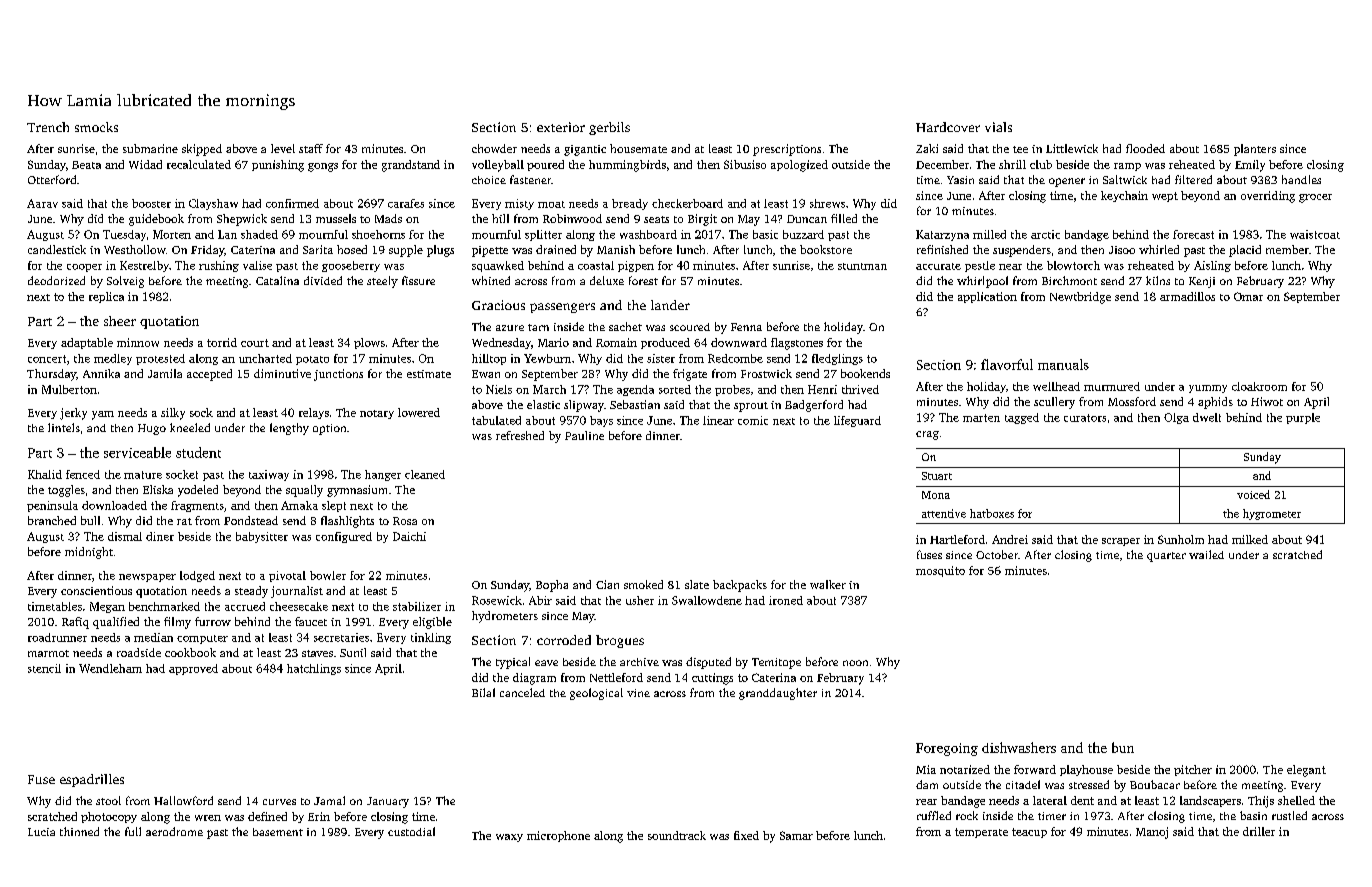 The image size is (1372, 887). Describe the element at coordinates (857, 421) in the image. I see `lifeguard` at that location.
